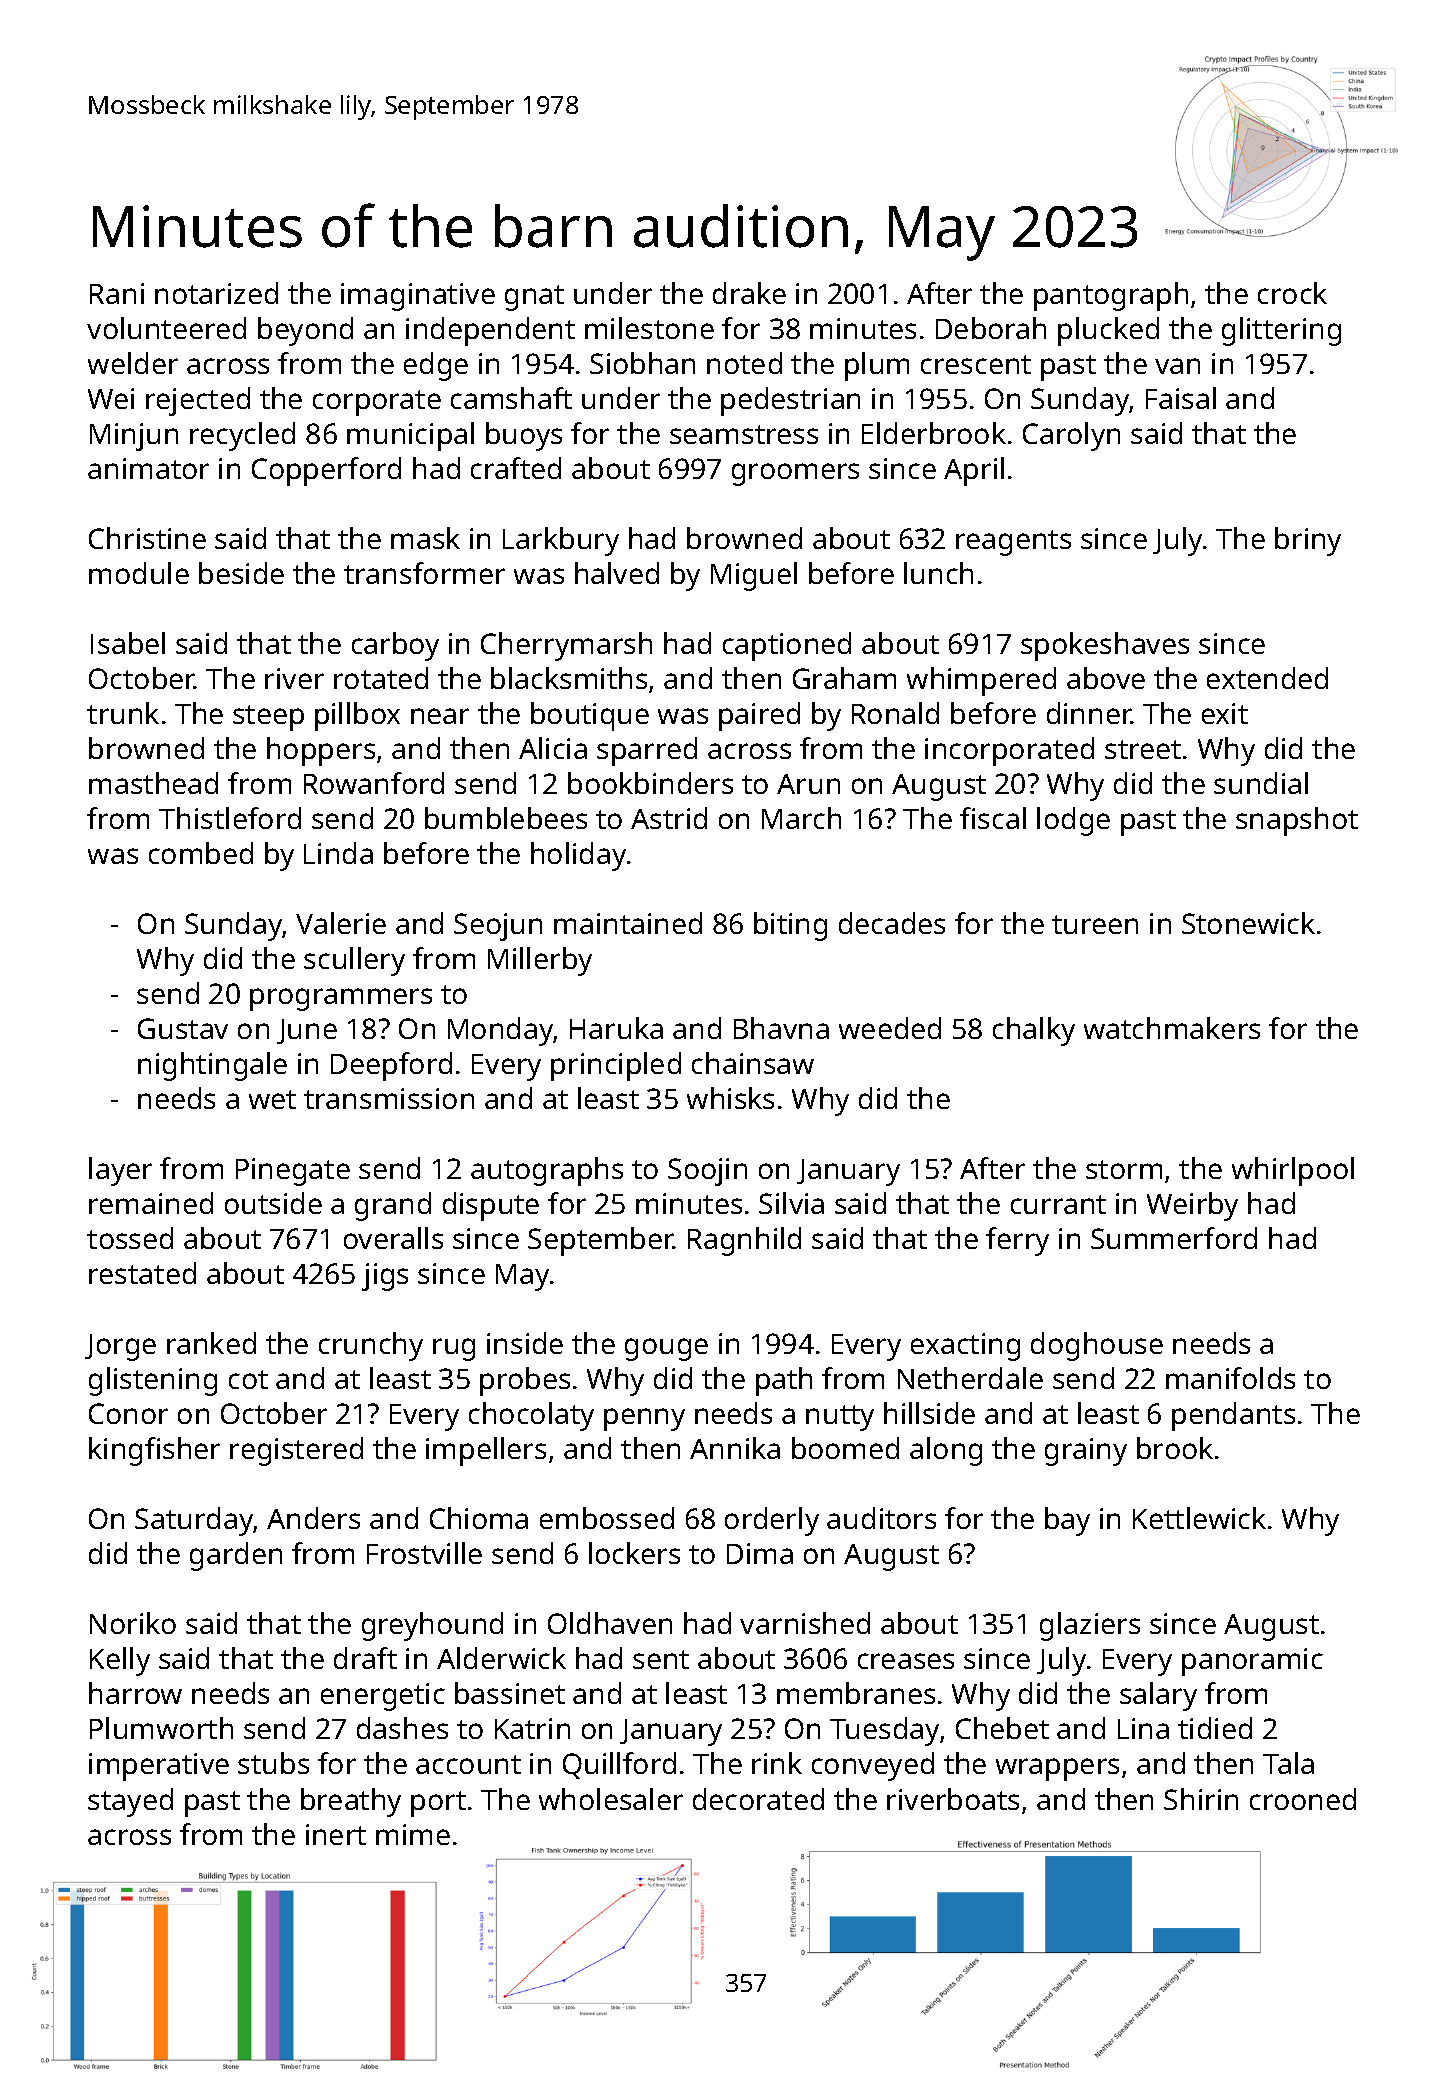  Describe the element at coordinates (432, 1626) in the screenshot. I see `greyhound` at that location.
